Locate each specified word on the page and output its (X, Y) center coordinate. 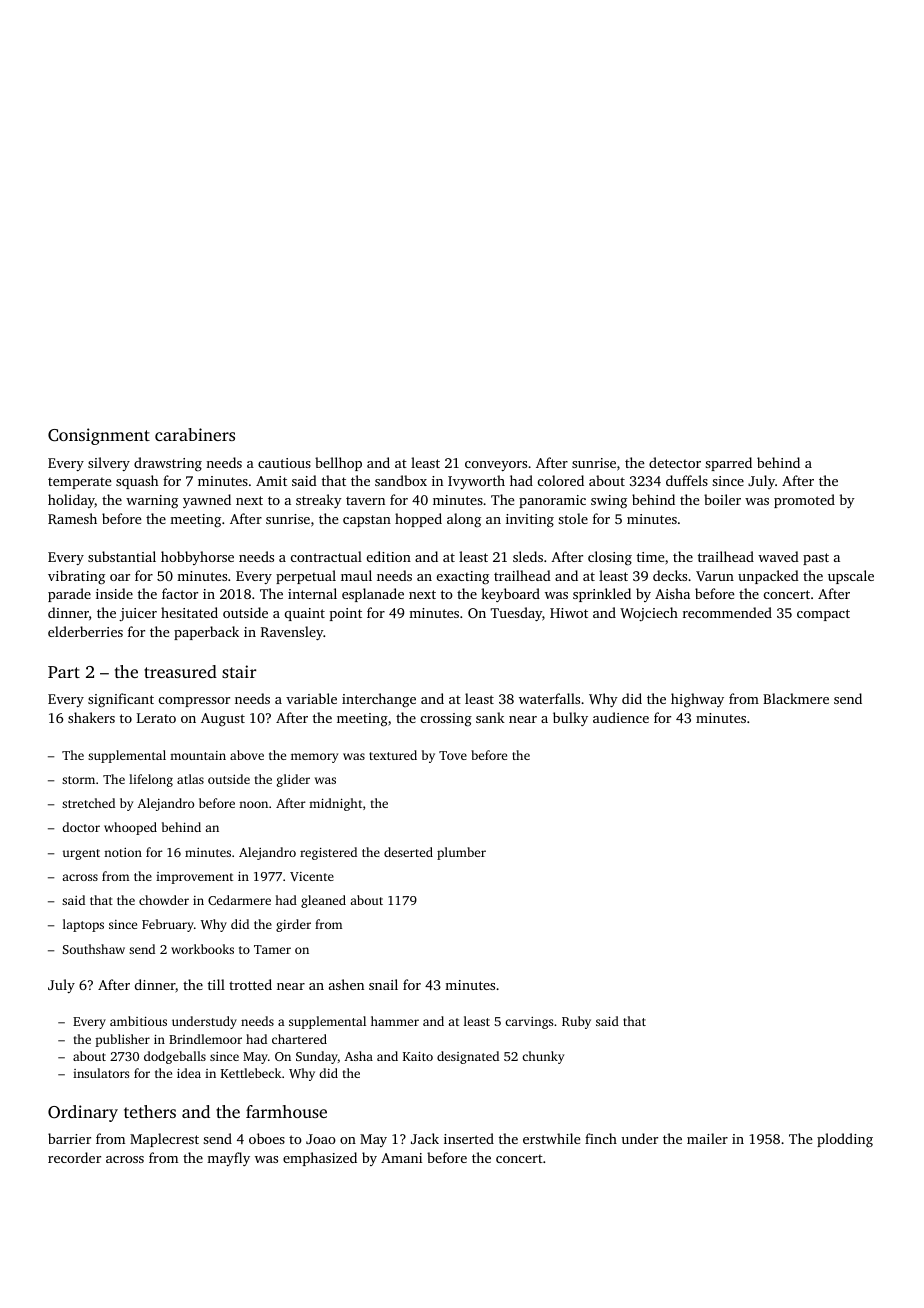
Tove (453, 755)
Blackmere (796, 698)
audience (621, 717)
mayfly (228, 1159)
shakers (91, 717)
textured (393, 755)
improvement (194, 878)
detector (675, 462)
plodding (845, 1140)
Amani (401, 1158)
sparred (728, 464)
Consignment (99, 436)
